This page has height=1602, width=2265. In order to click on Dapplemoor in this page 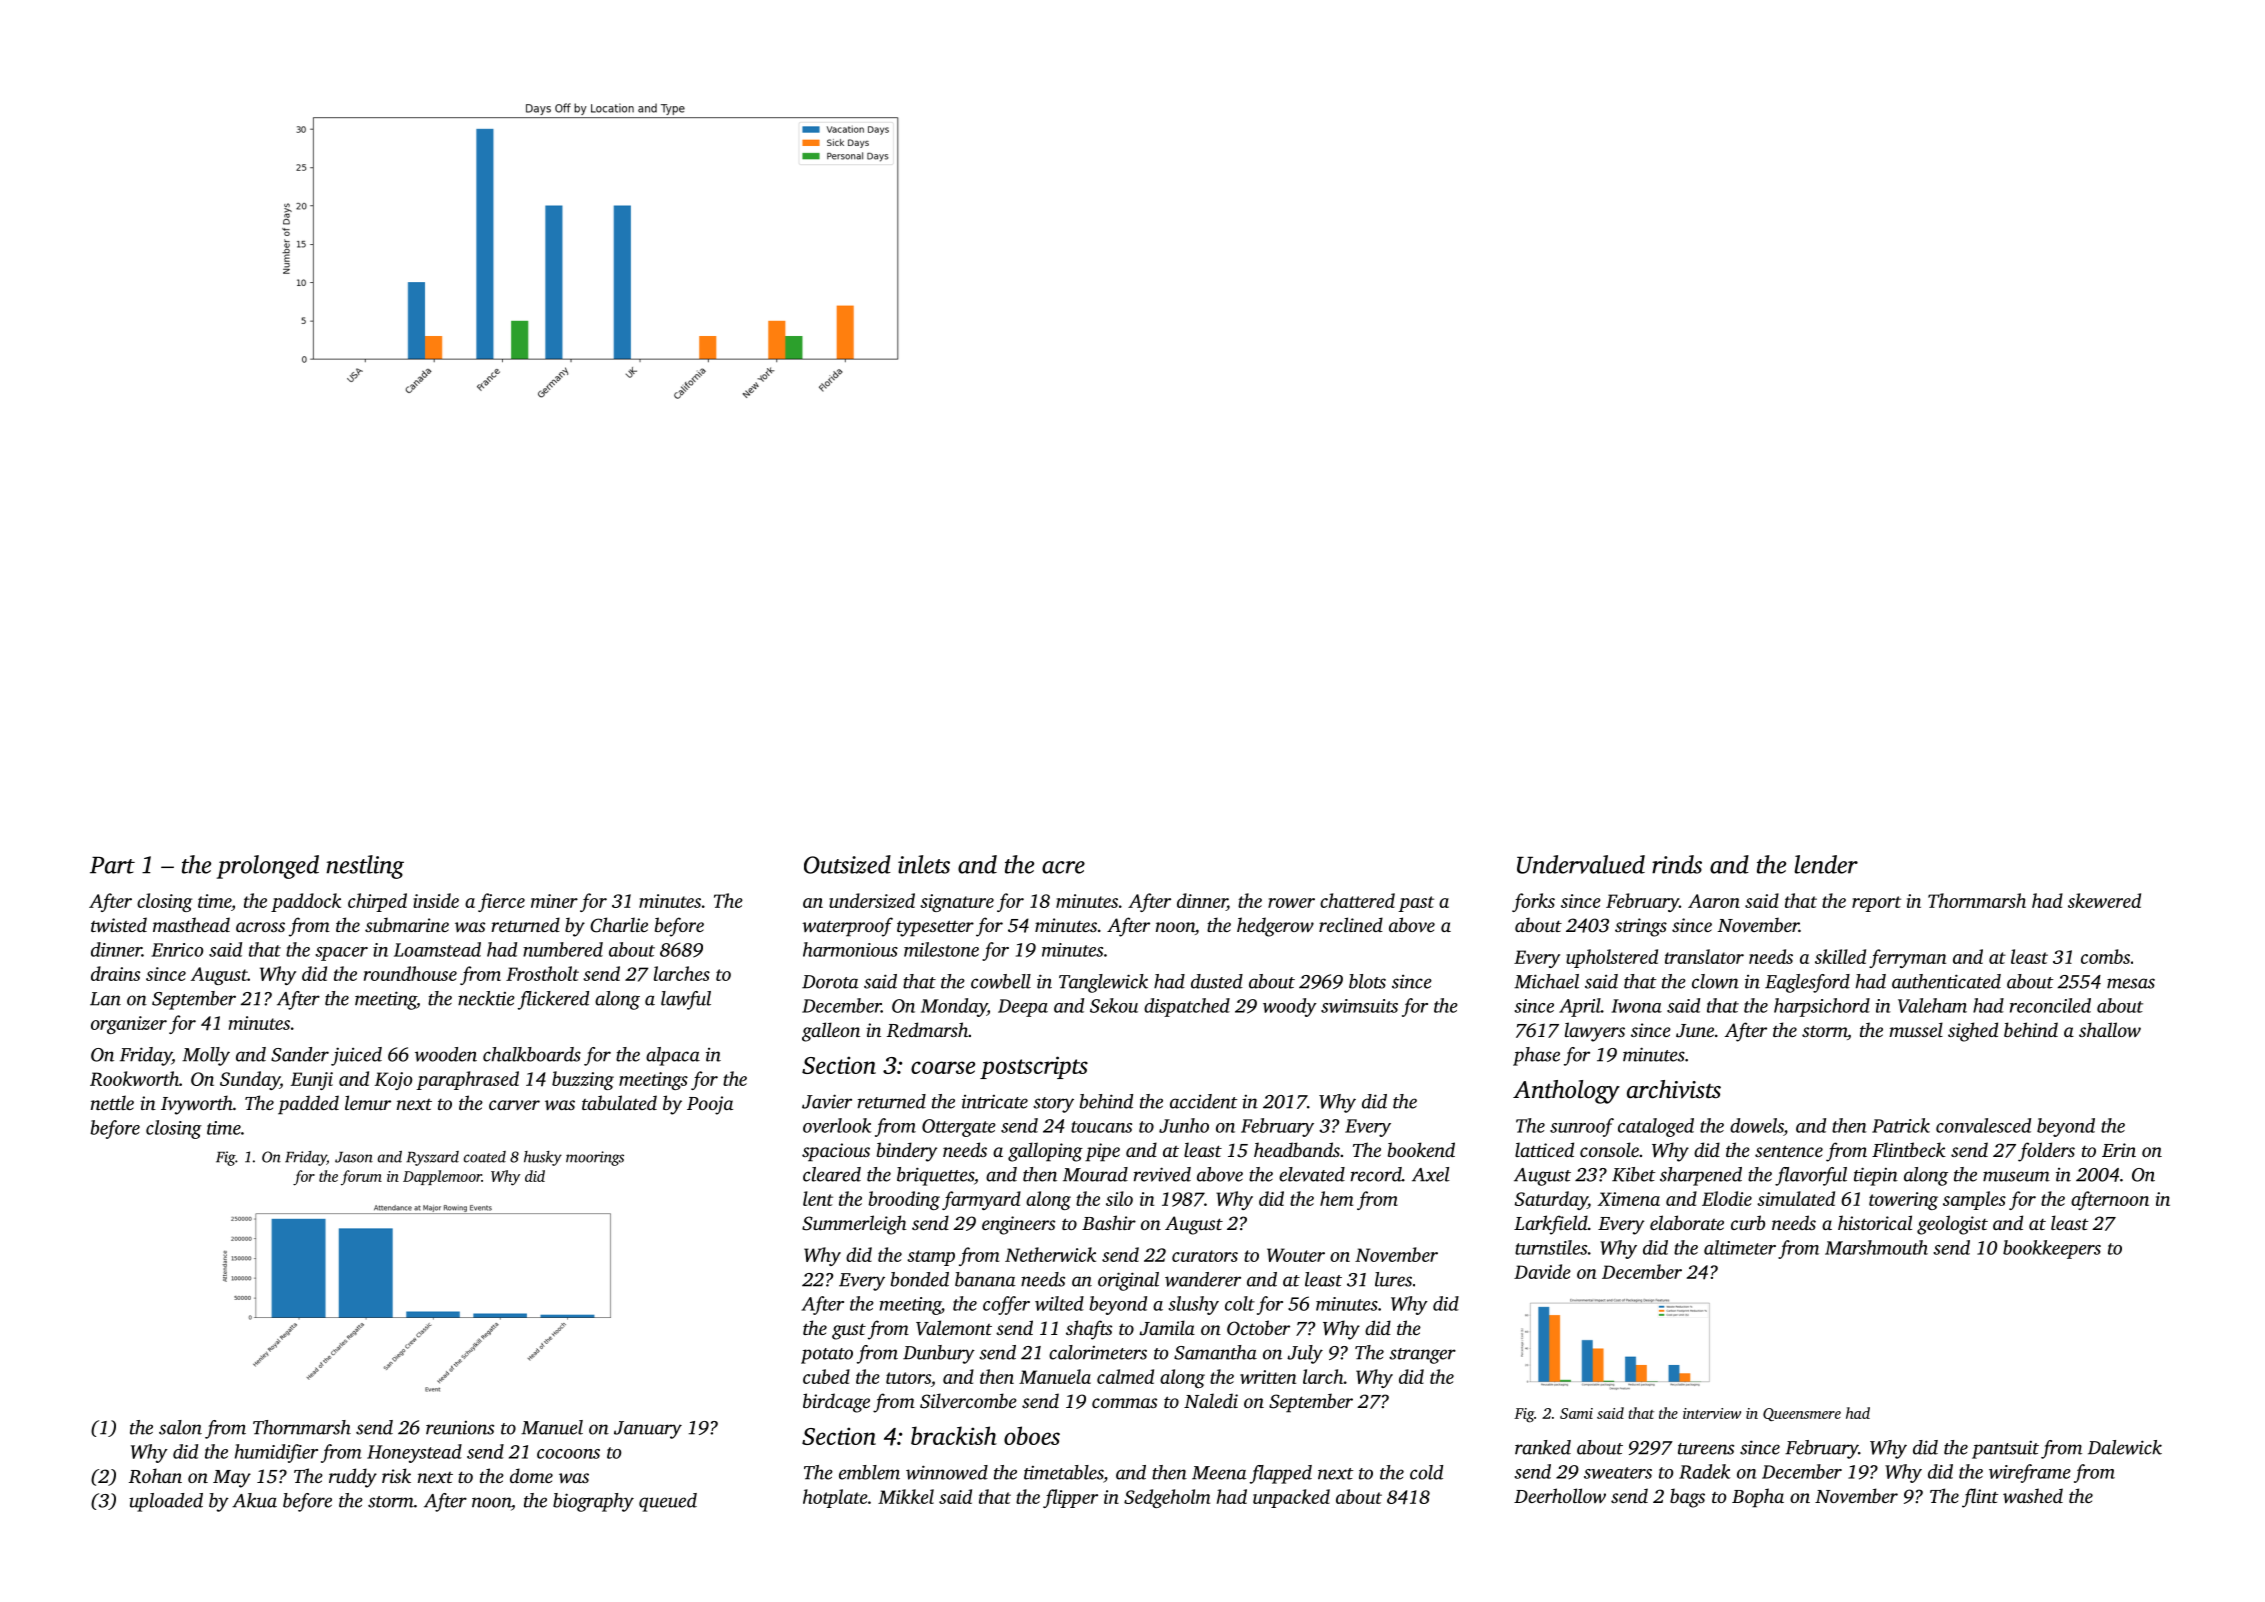, I will do `click(442, 1177)`.
